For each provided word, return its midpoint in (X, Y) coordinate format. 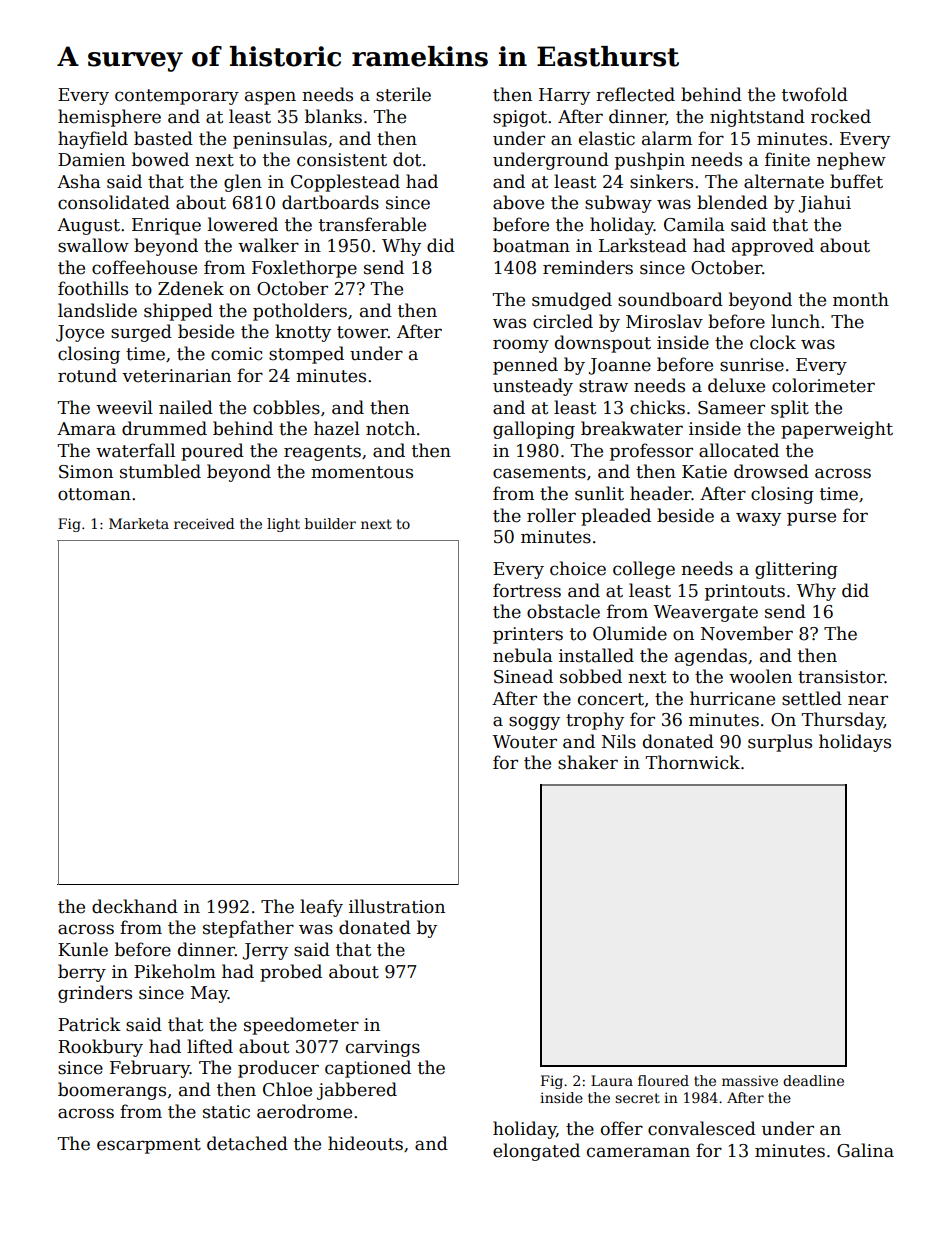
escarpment (149, 1146)
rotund (87, 375)
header (661, 493)
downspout (603, 344)
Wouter (524, 742)
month (861, 299)
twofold (815, 94)
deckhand (135, 906)
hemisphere (109, 118)
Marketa (139, 523)
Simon (86, 472)
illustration (397, 906)
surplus (780, 743)
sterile (403, 94)
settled (812, 698)
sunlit (599, 493)
